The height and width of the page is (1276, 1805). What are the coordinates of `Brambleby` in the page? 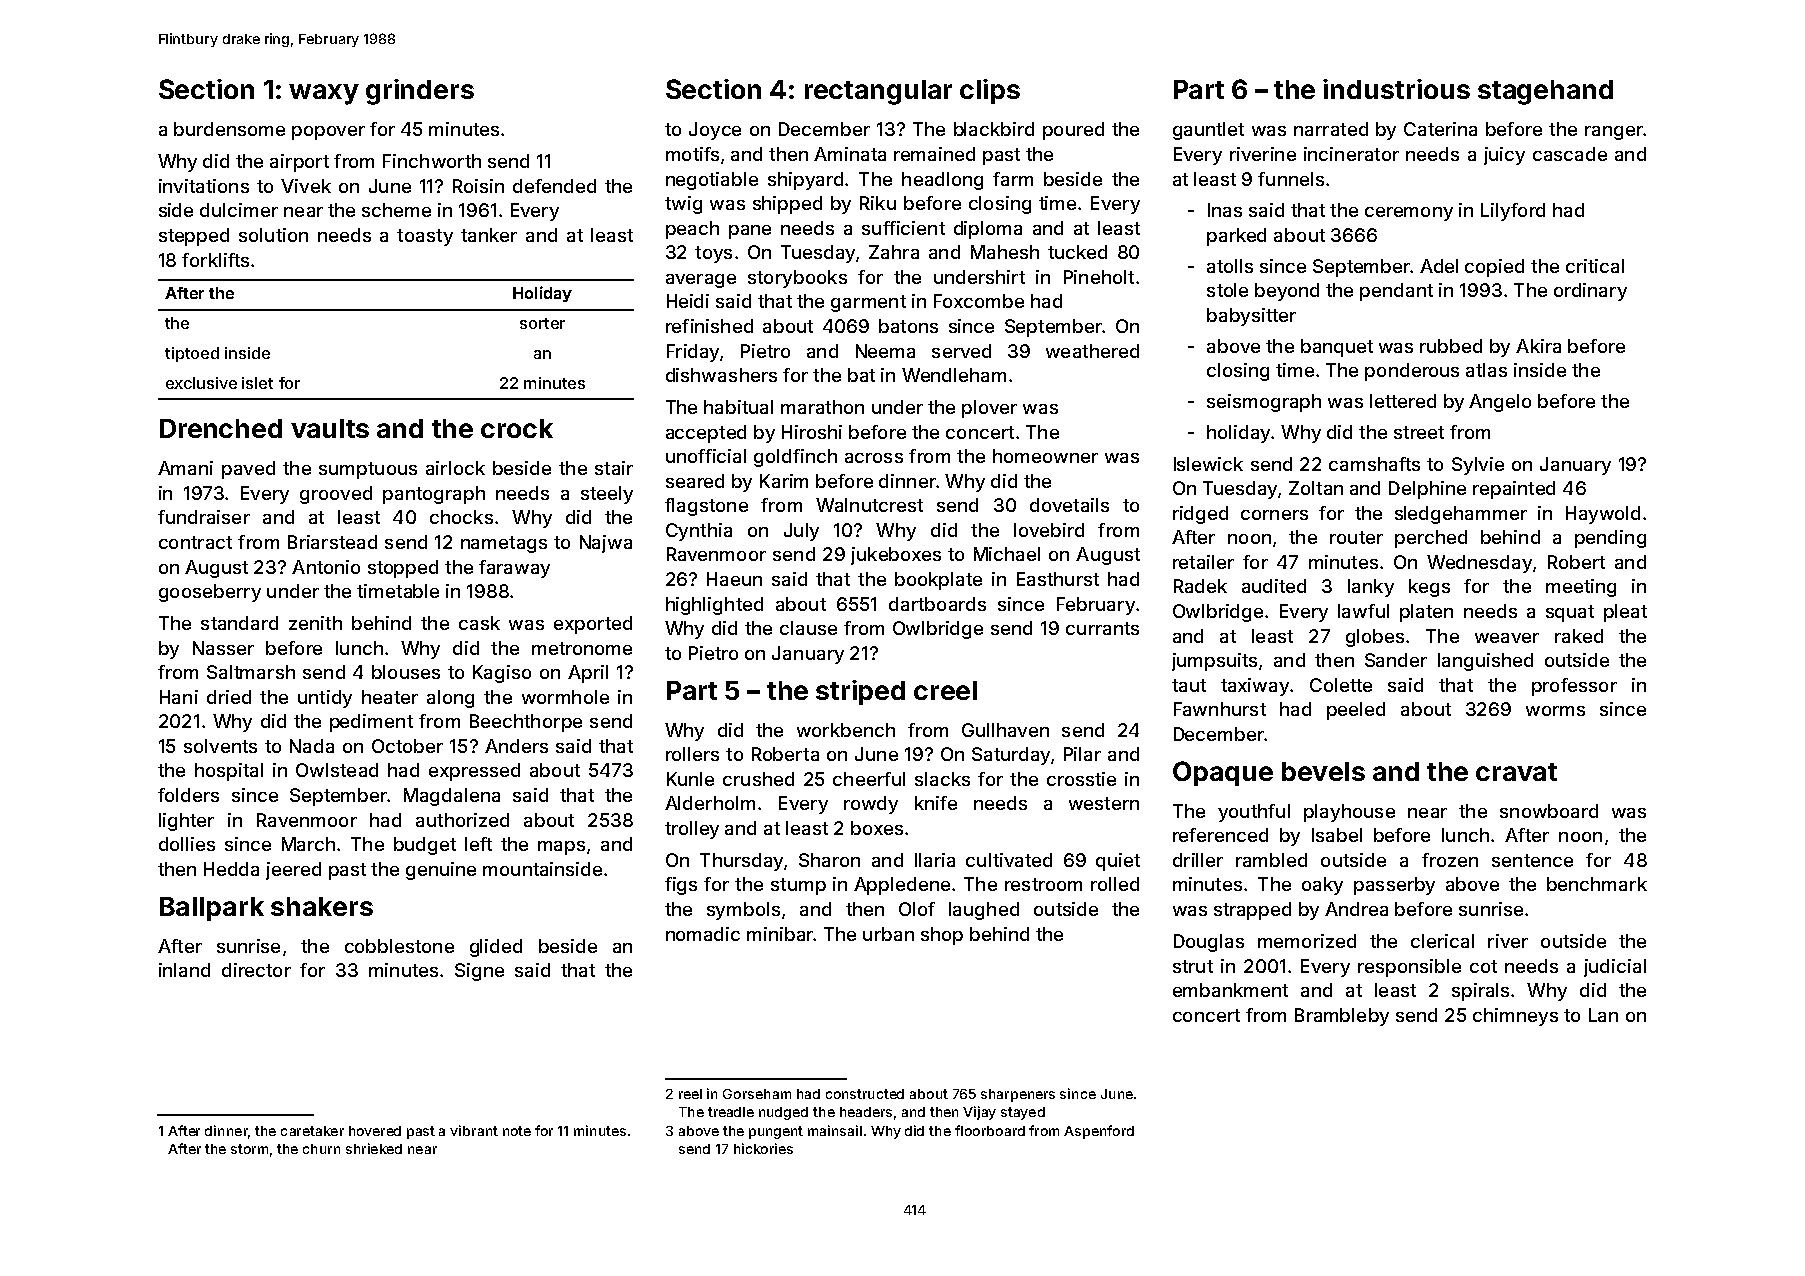 It's located at (1342, 1017).
